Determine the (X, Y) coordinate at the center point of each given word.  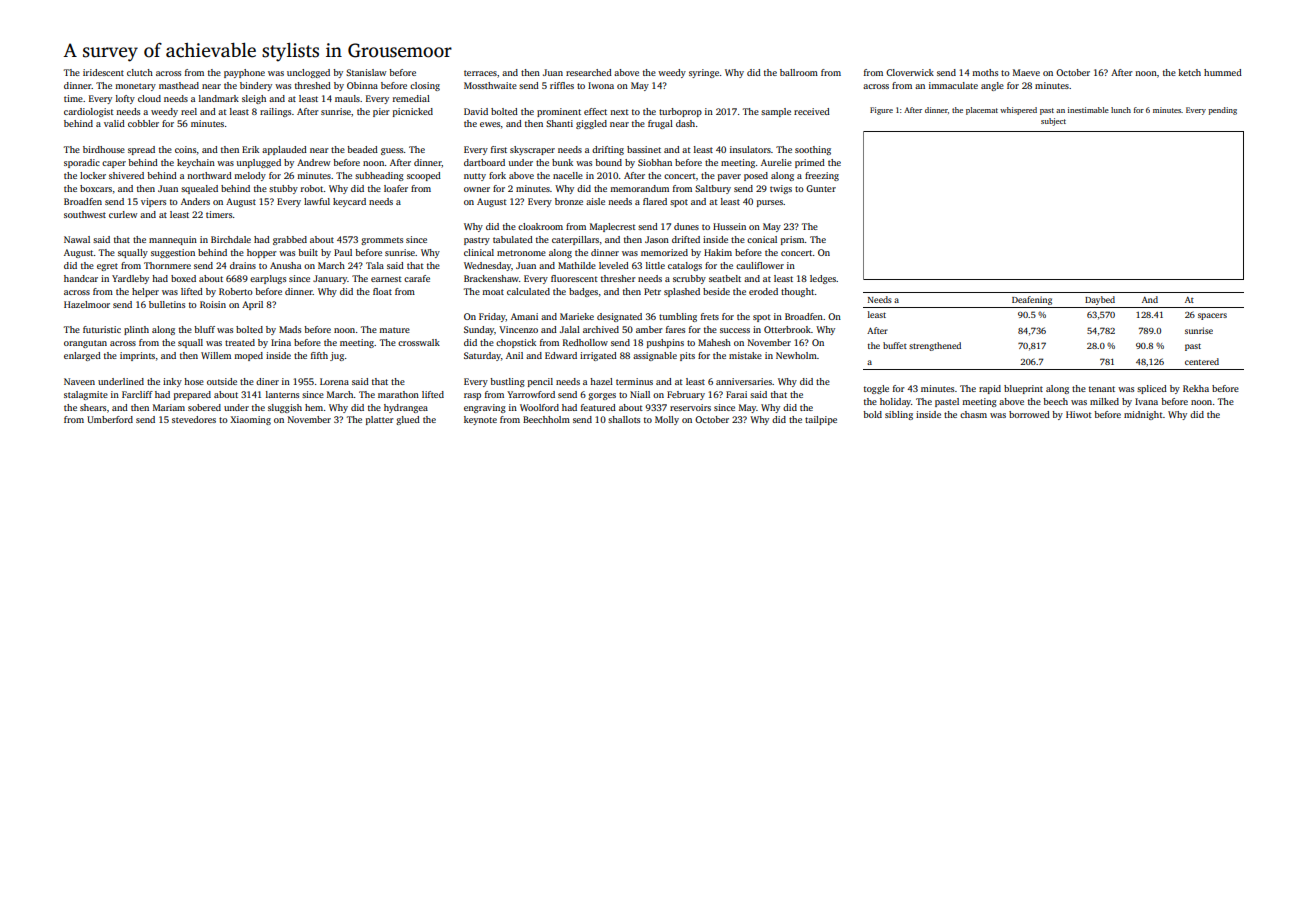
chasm (973, 414)
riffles (562, 85)
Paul (343, 252)
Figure (881, 111)
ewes (490, 124)
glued (408, 420)
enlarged (82, 356)
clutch (140, 72)
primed (810, 163)
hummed (1223, 72)
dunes (686, 226)
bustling (507, 382)
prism (793, 240)
